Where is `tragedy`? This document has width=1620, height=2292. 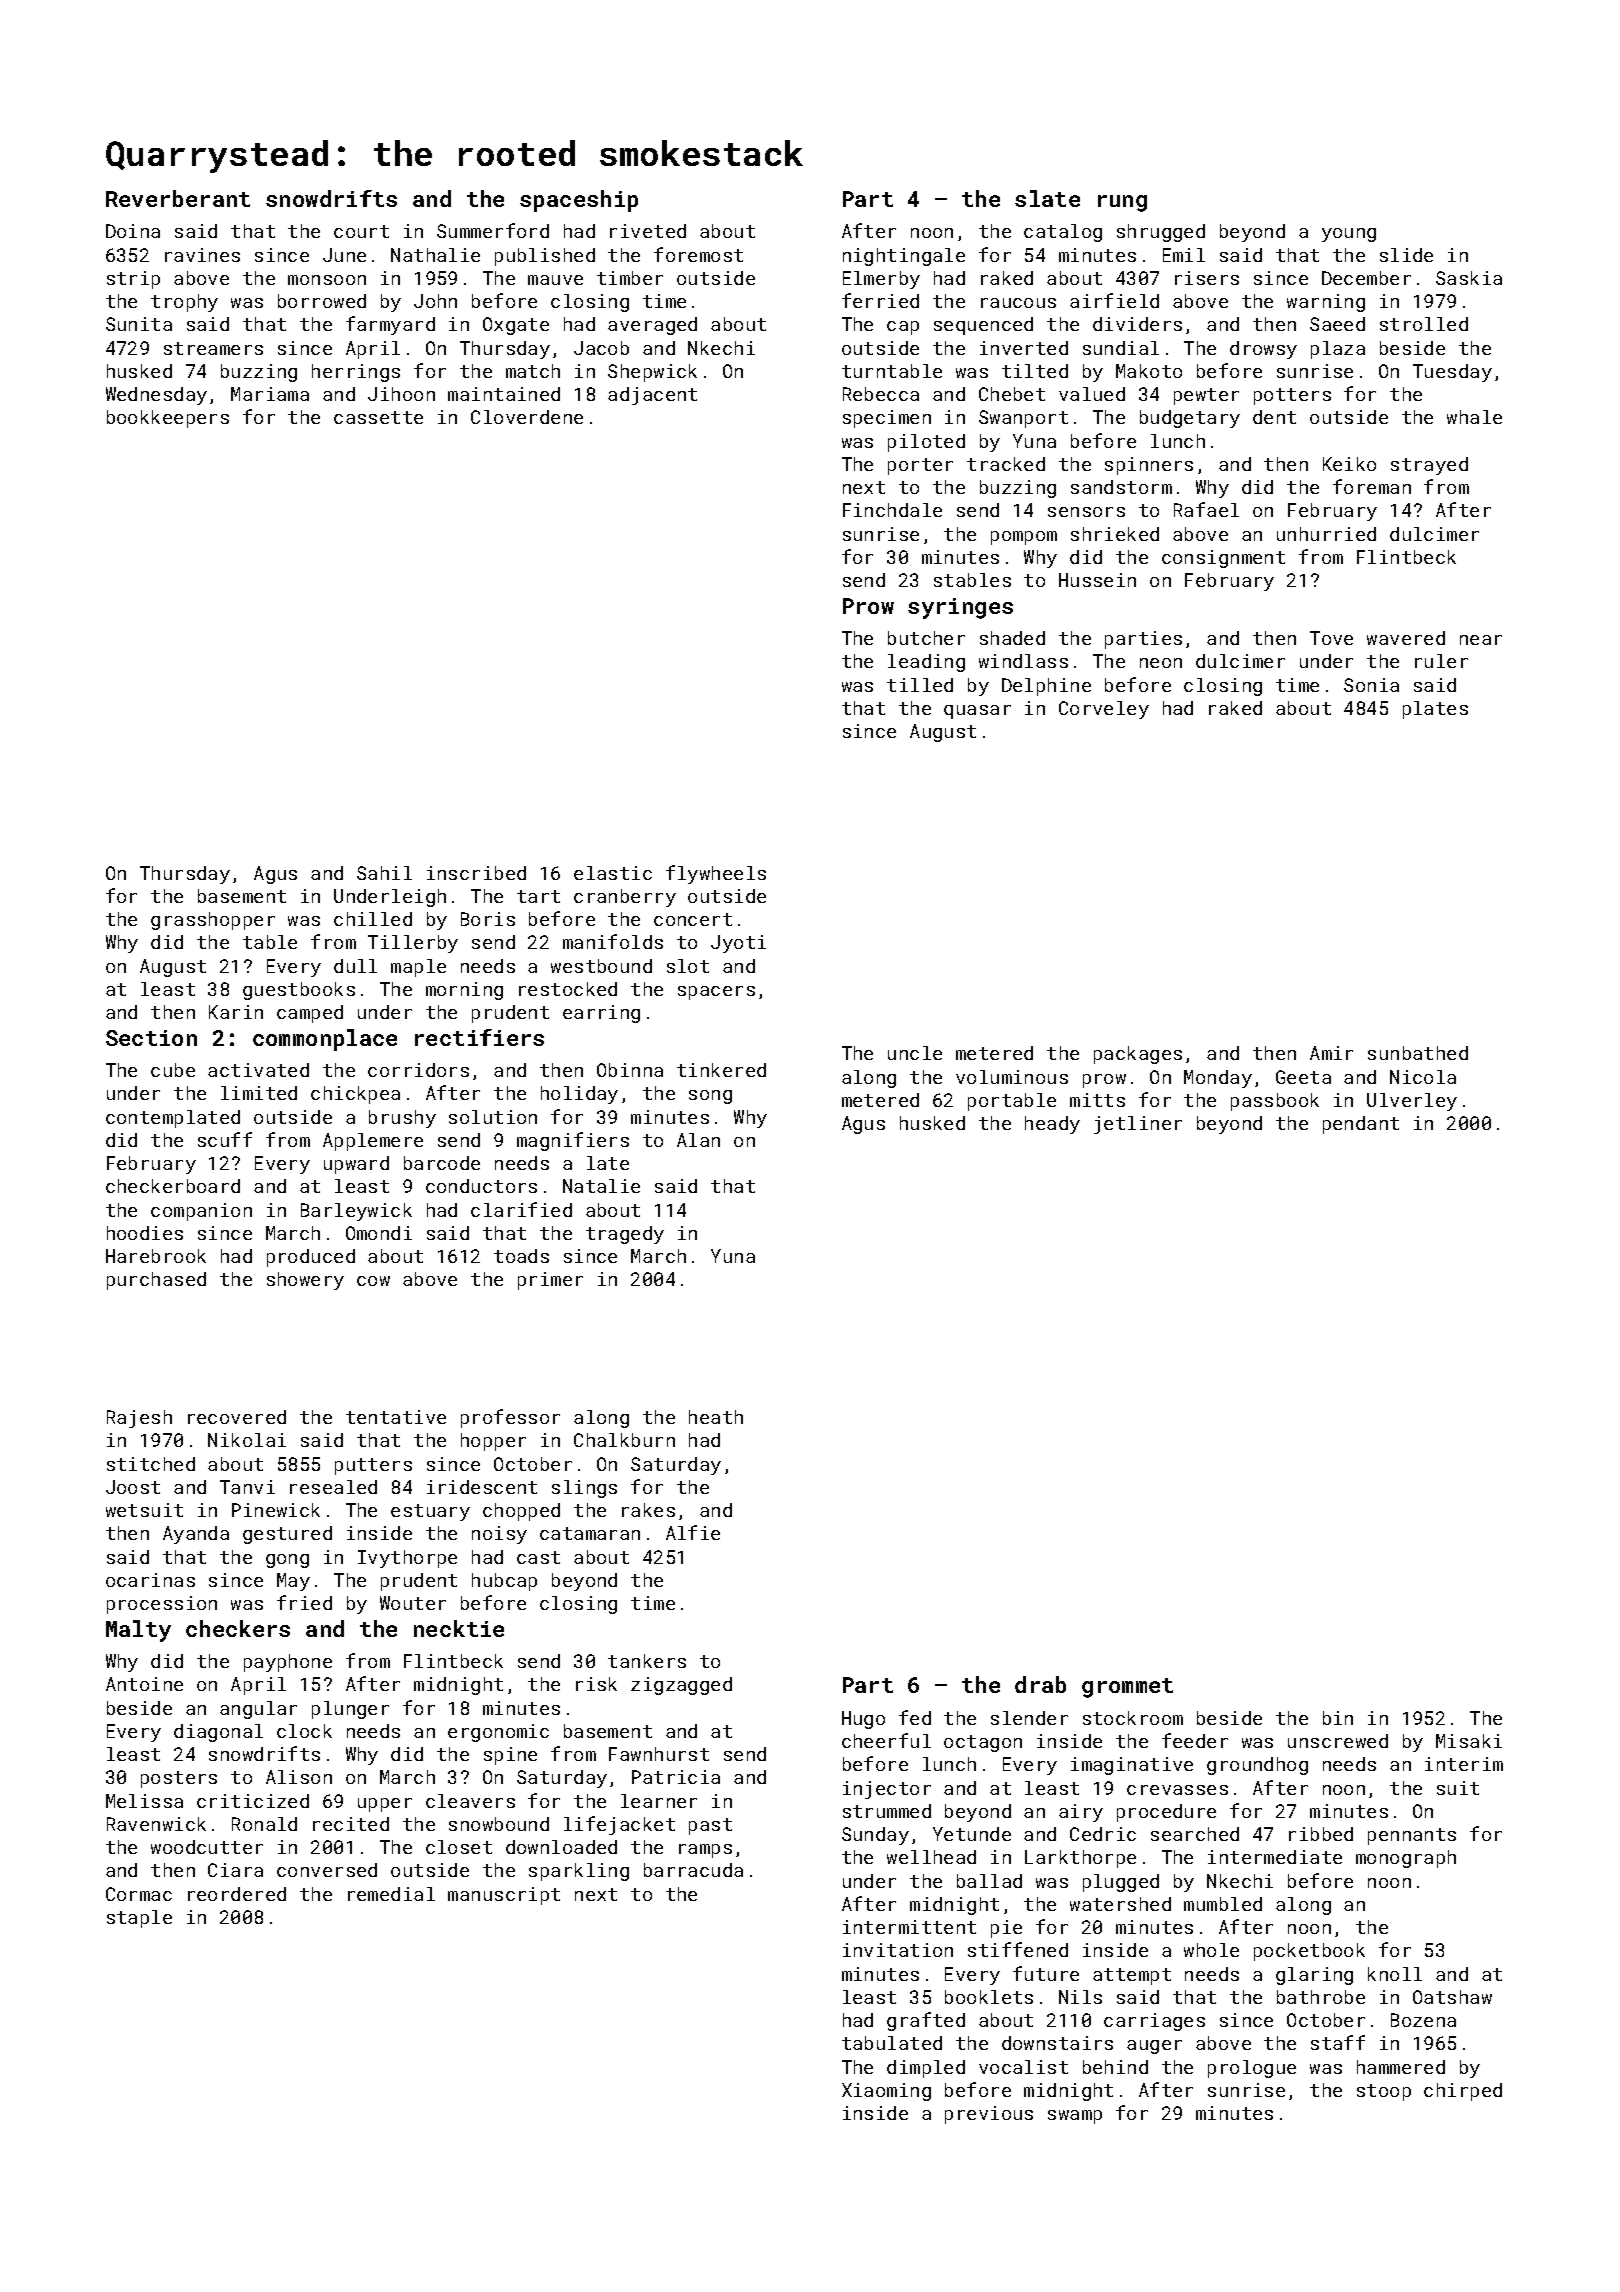
tragedy is located at coordinates (625, 1235).
